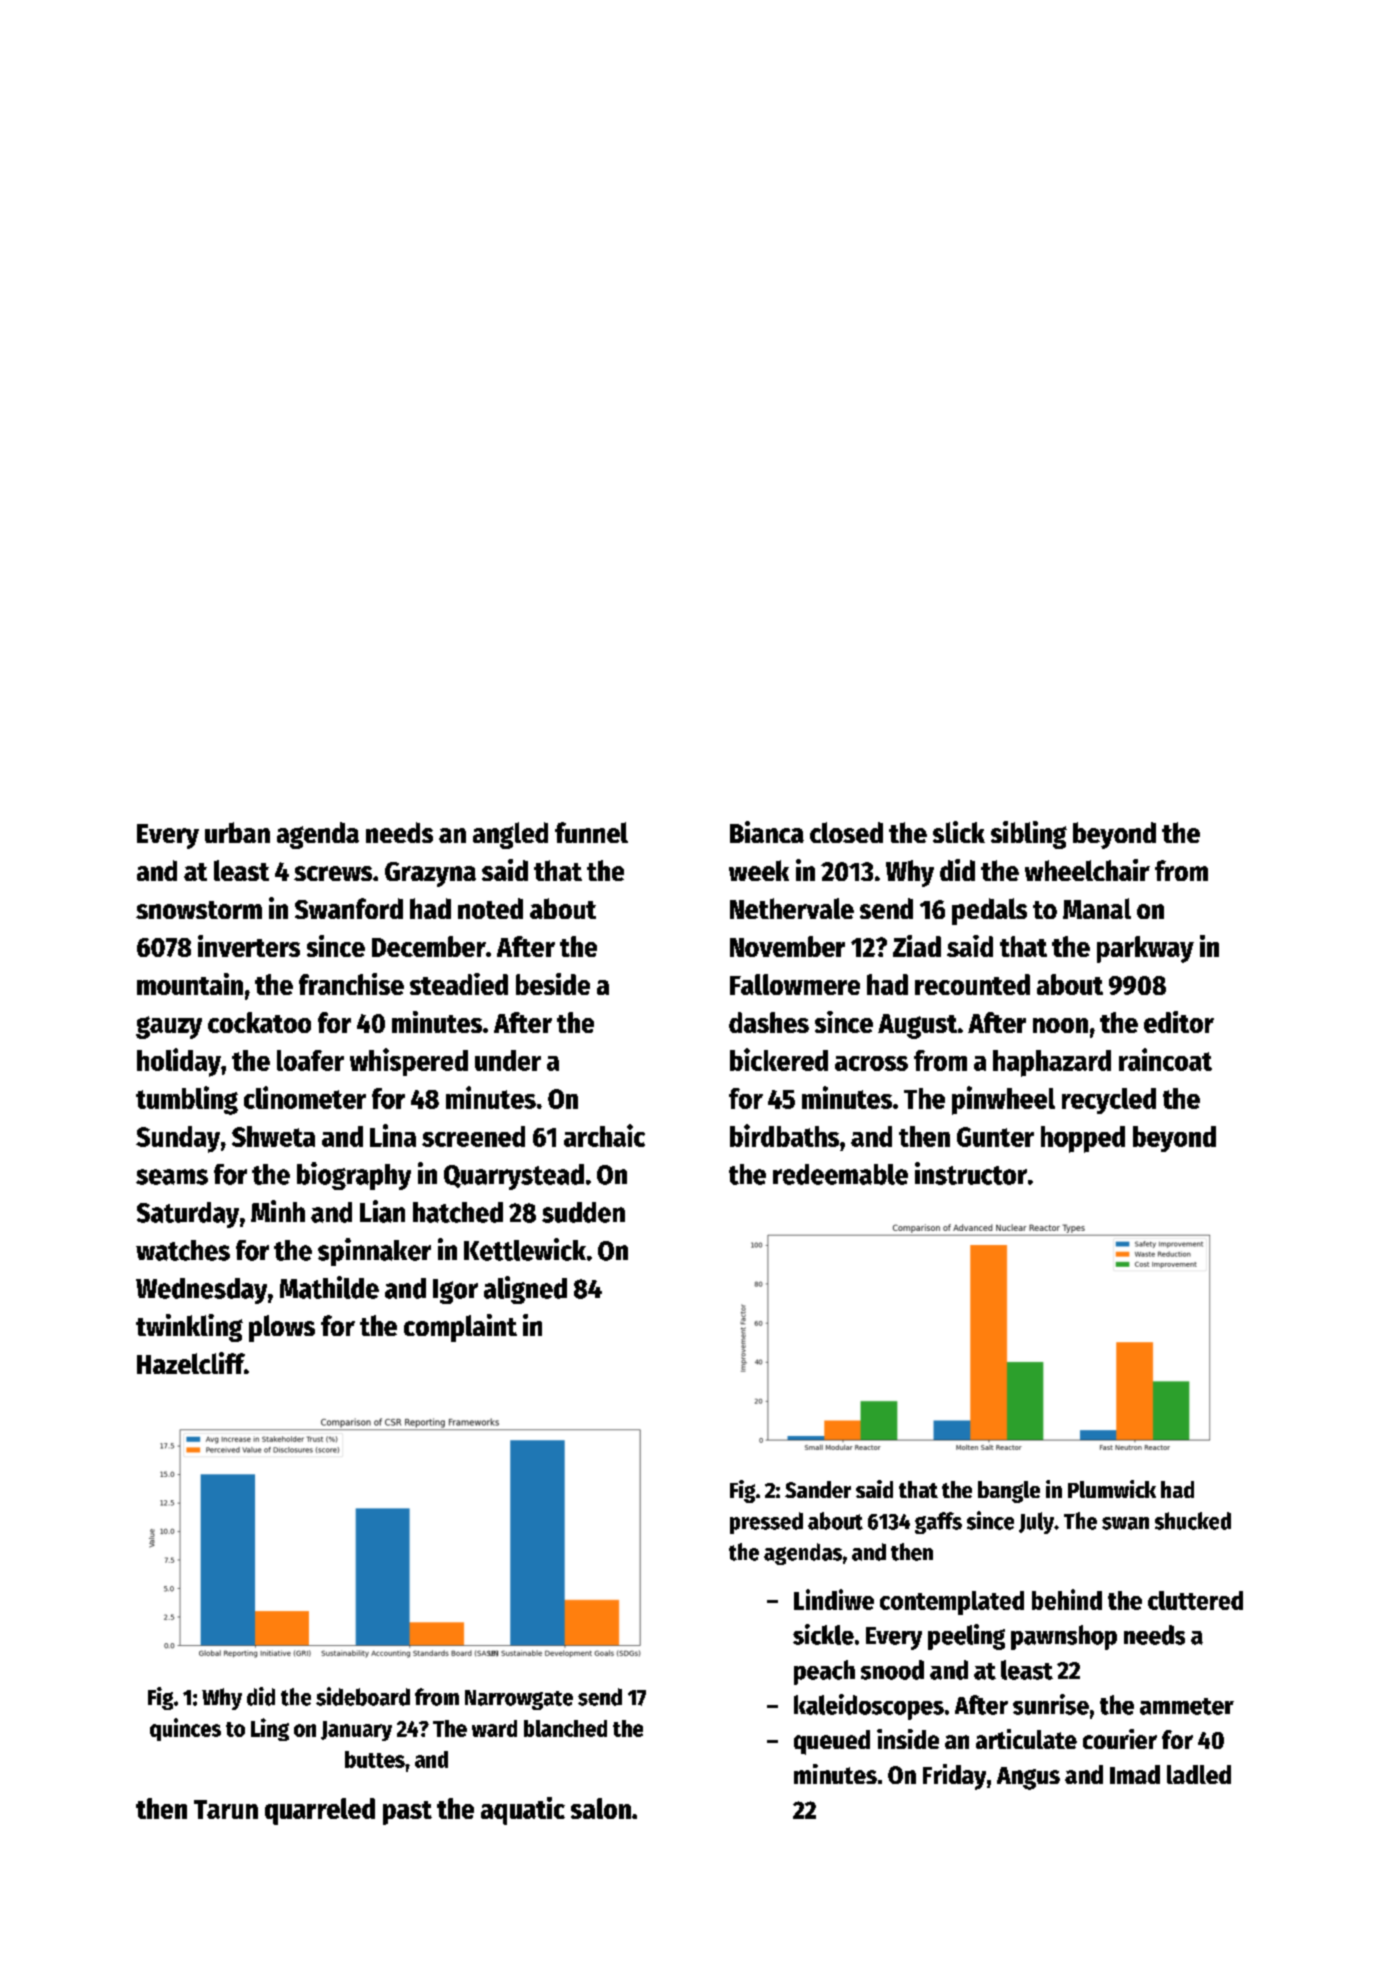  I want to click on Narrowgate, so click(519, 1700).
